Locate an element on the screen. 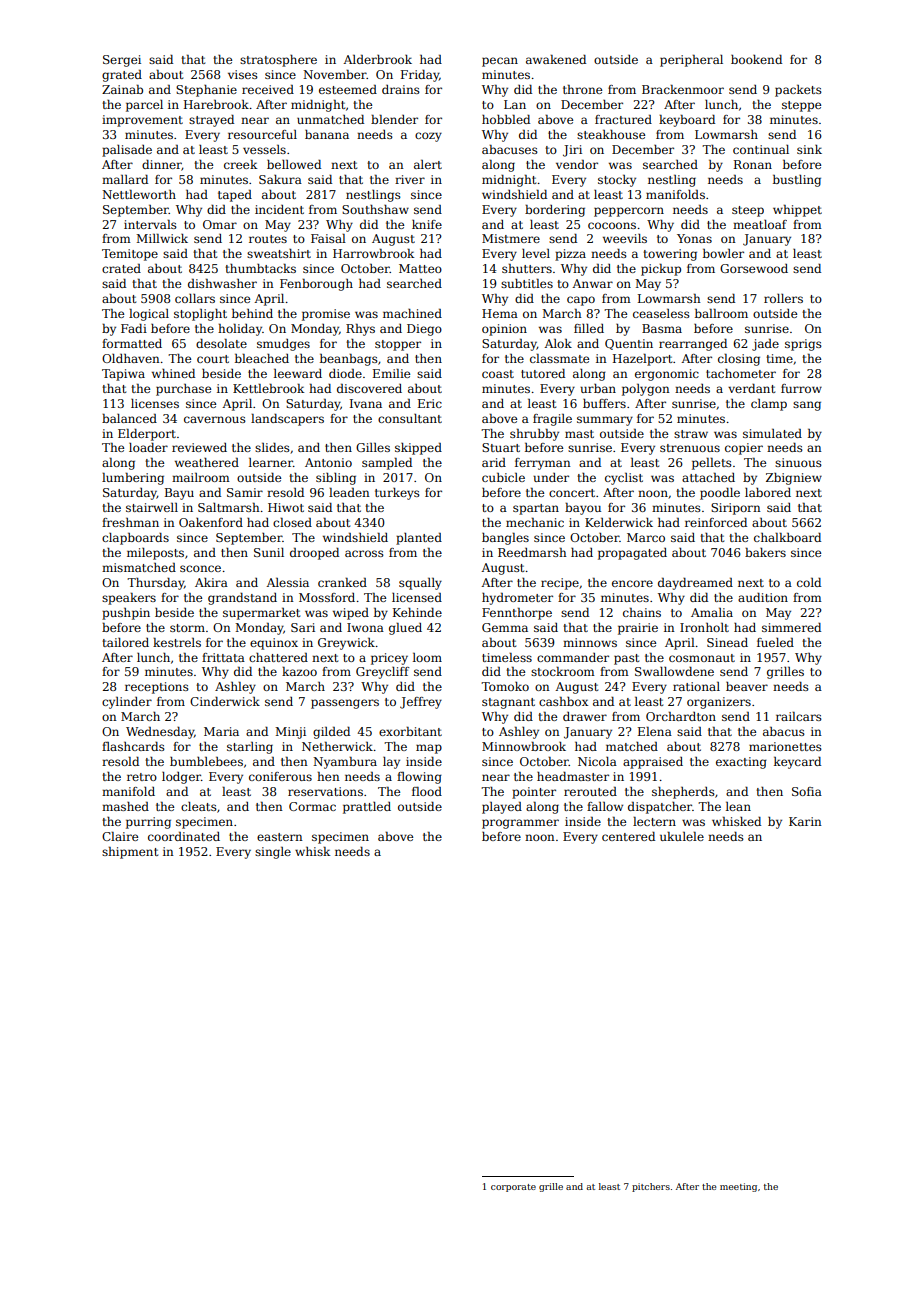 The height and width of the screenshot is (1308, 924). pickup is located at coordinates (661, 270).
